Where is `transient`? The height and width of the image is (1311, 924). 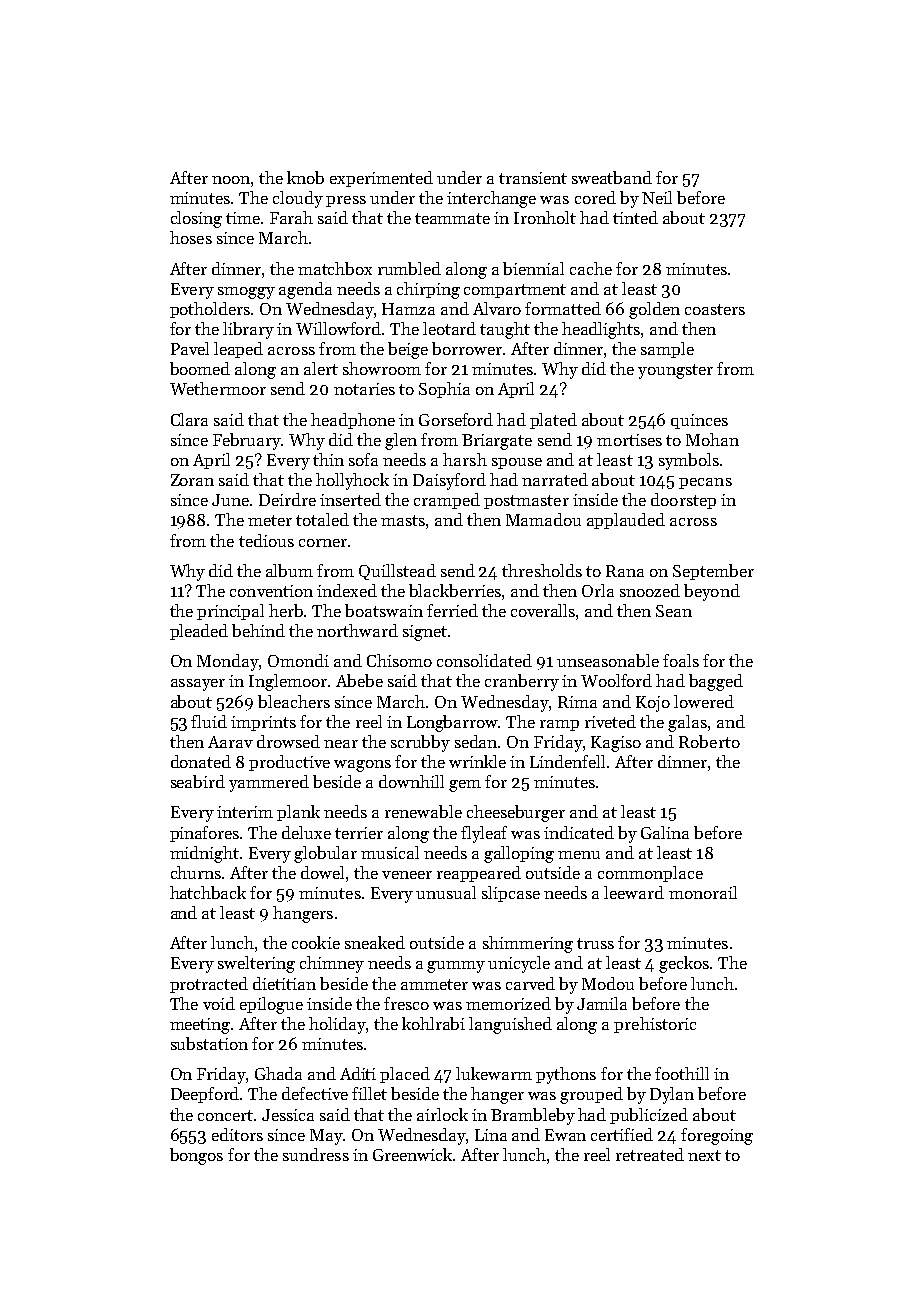
transient is located at coordinates (533, 178).
